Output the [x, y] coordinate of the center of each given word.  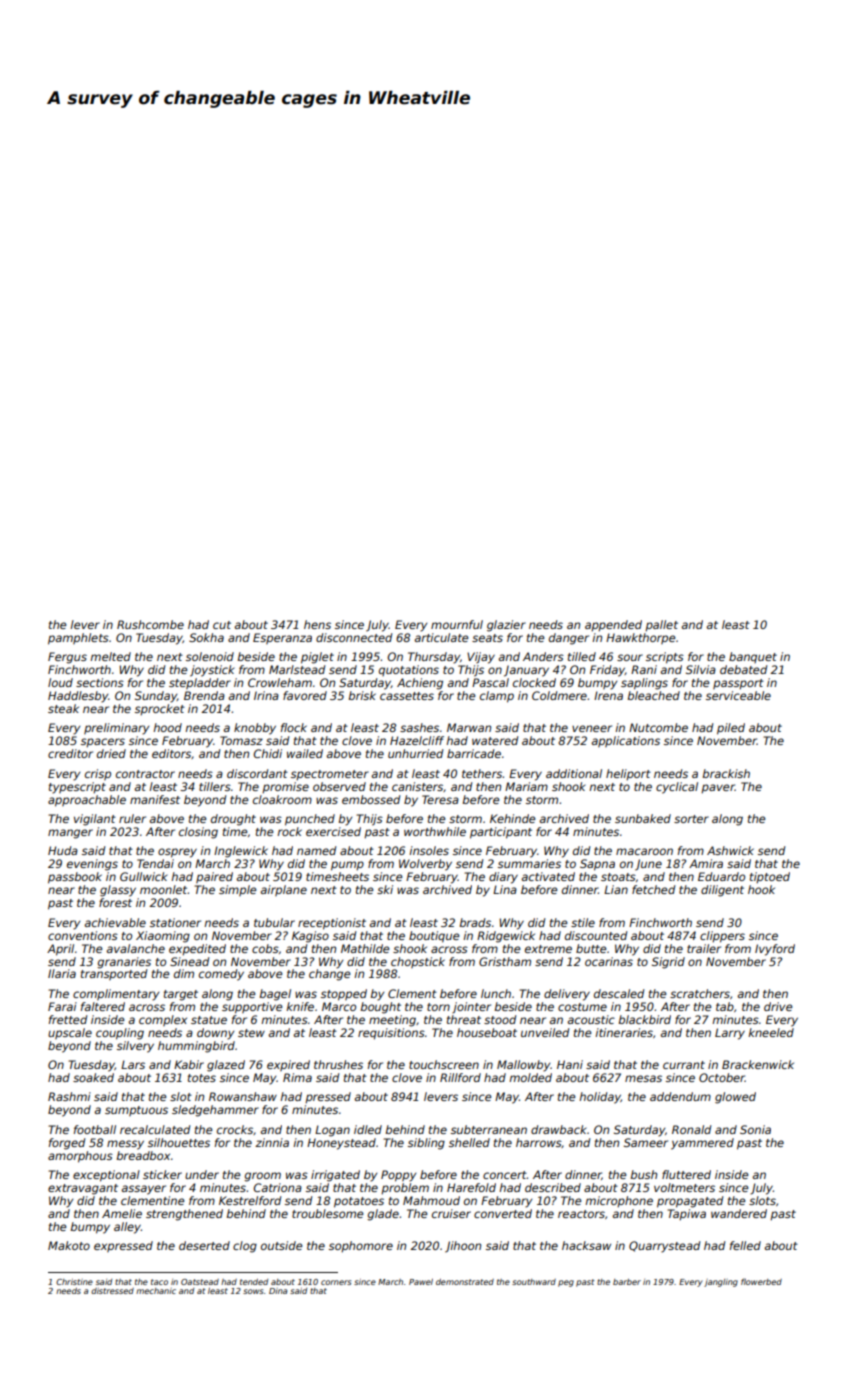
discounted [596, 935]
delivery [567, 995]
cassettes [407, 696]
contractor [145, 774]
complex [163, 1020]
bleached [653, 695]
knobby [255, 729]
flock [294, 727]
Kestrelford [250, 1200]
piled [731, 729]
